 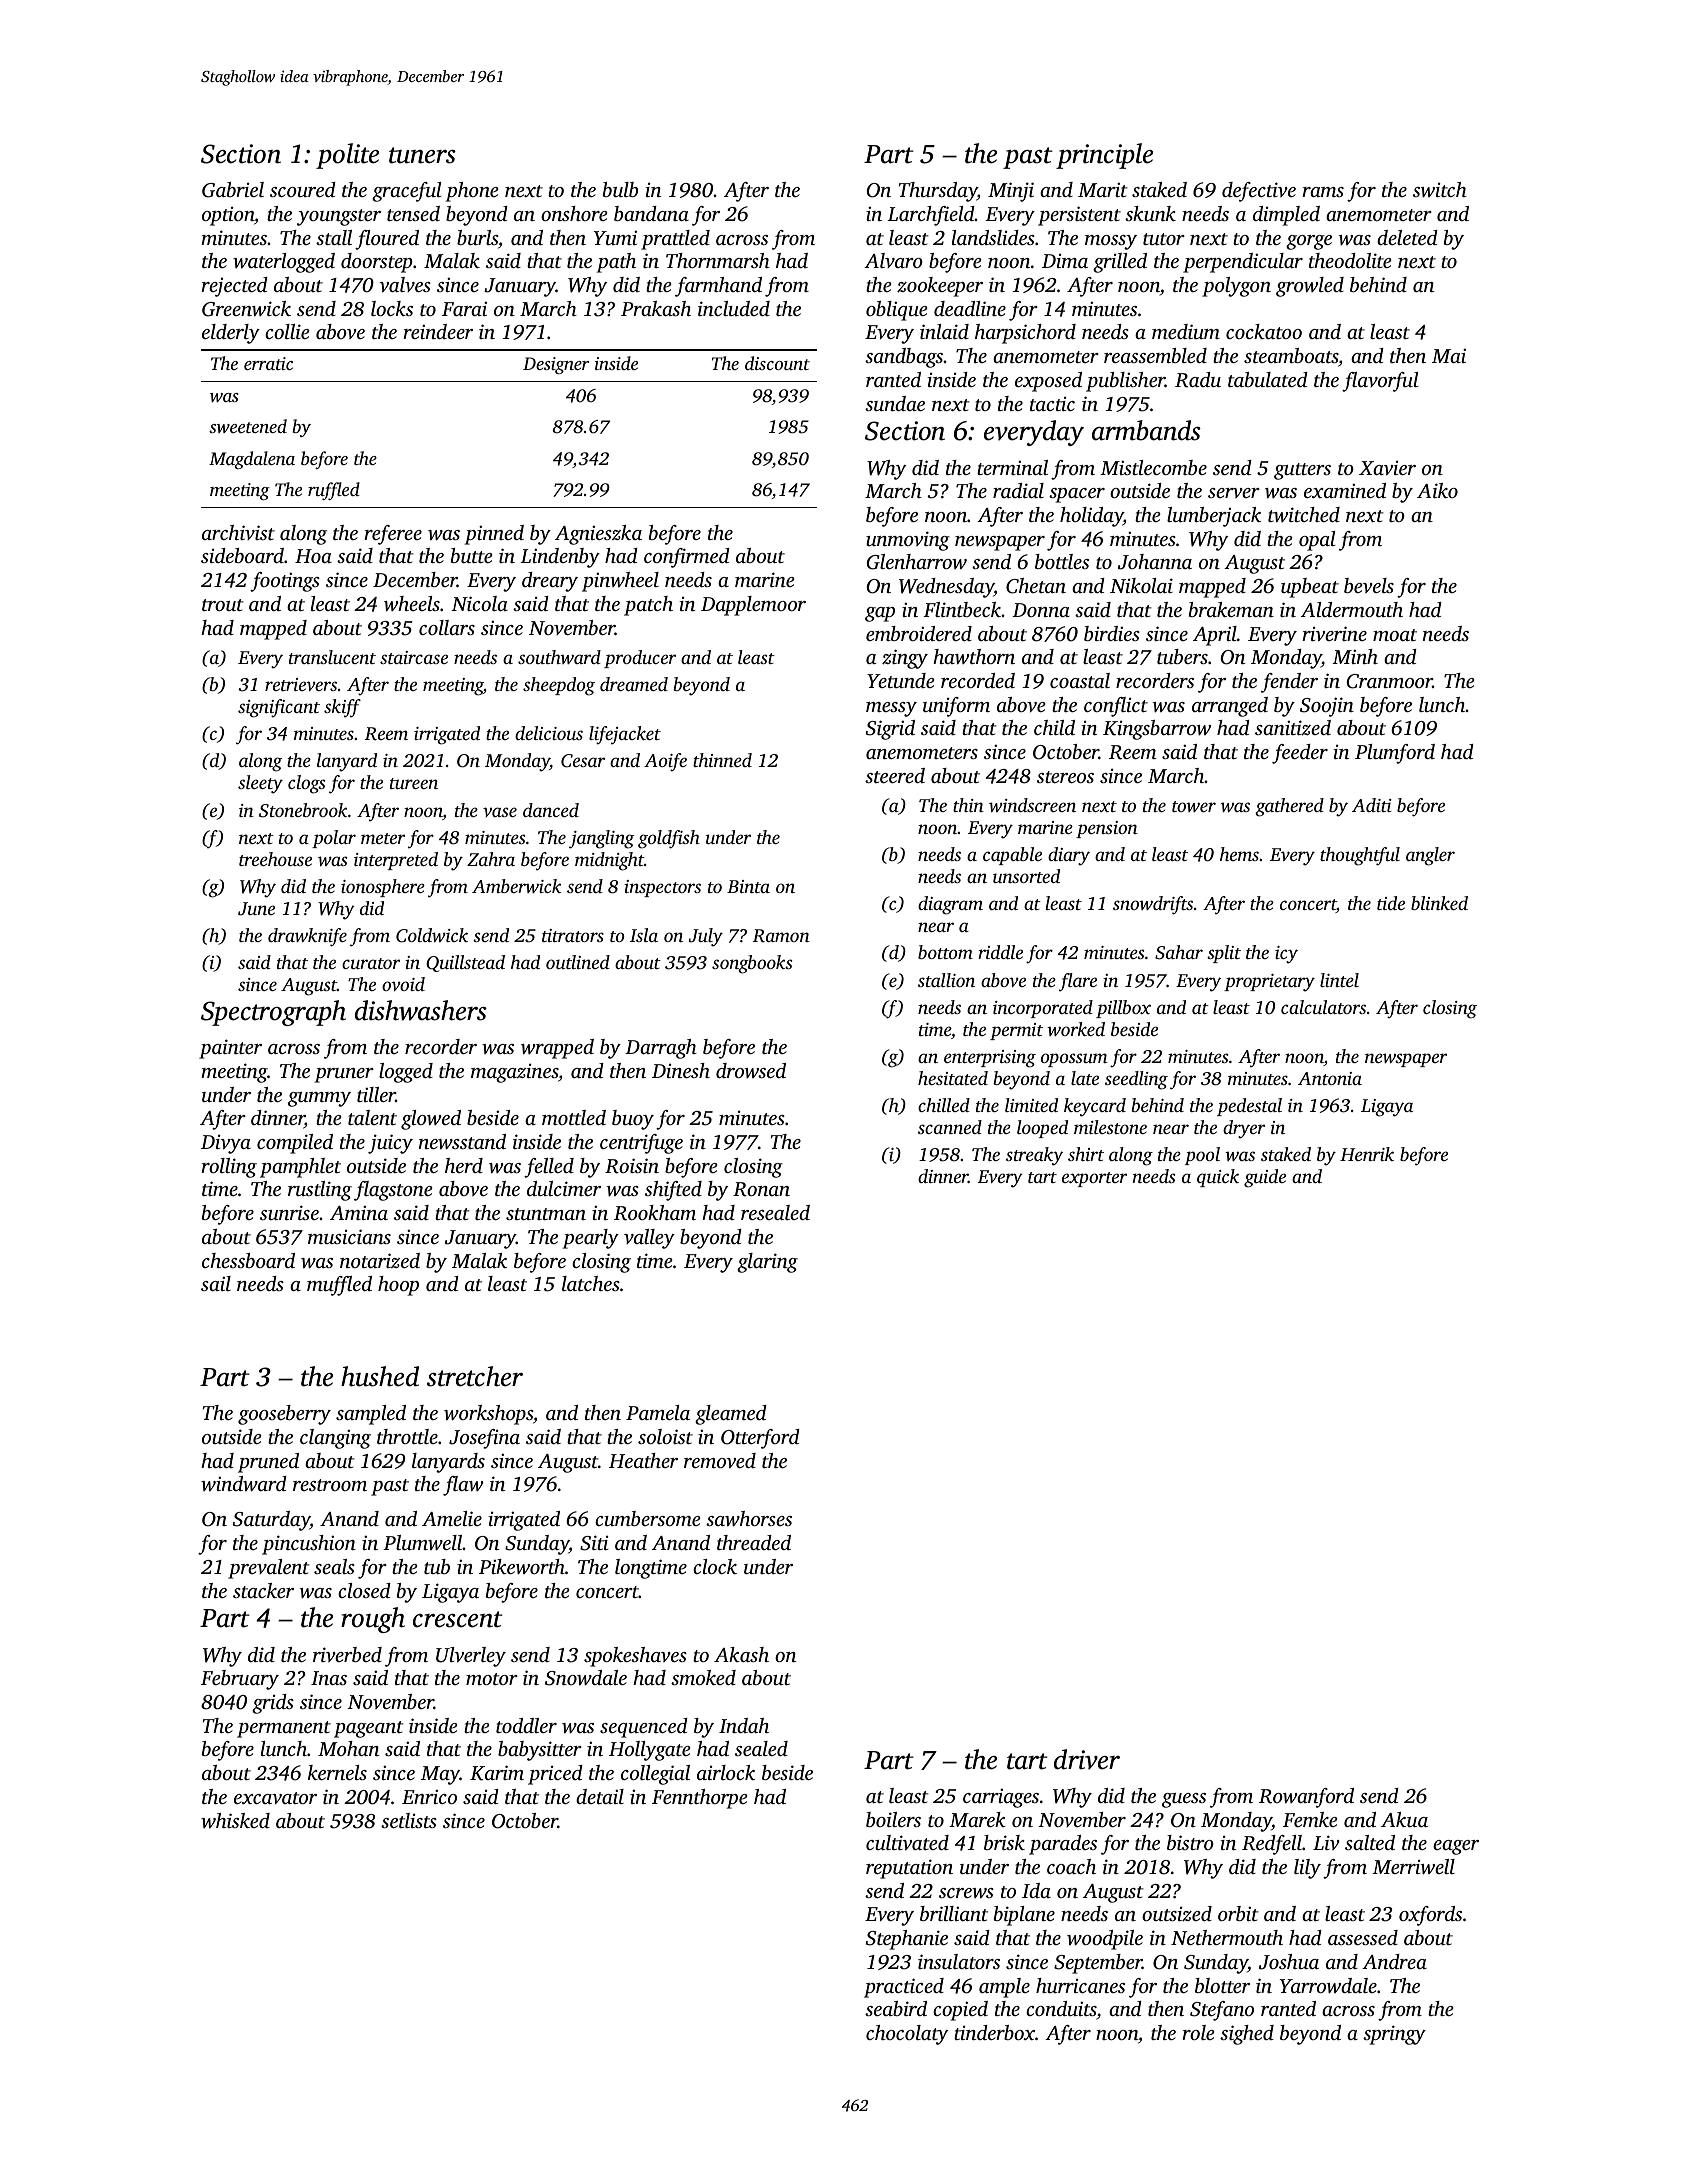 What do you see at coordinates (1032, 805) in the screenshot?
I see `windscreen` at bounding box center [1032, 805].
